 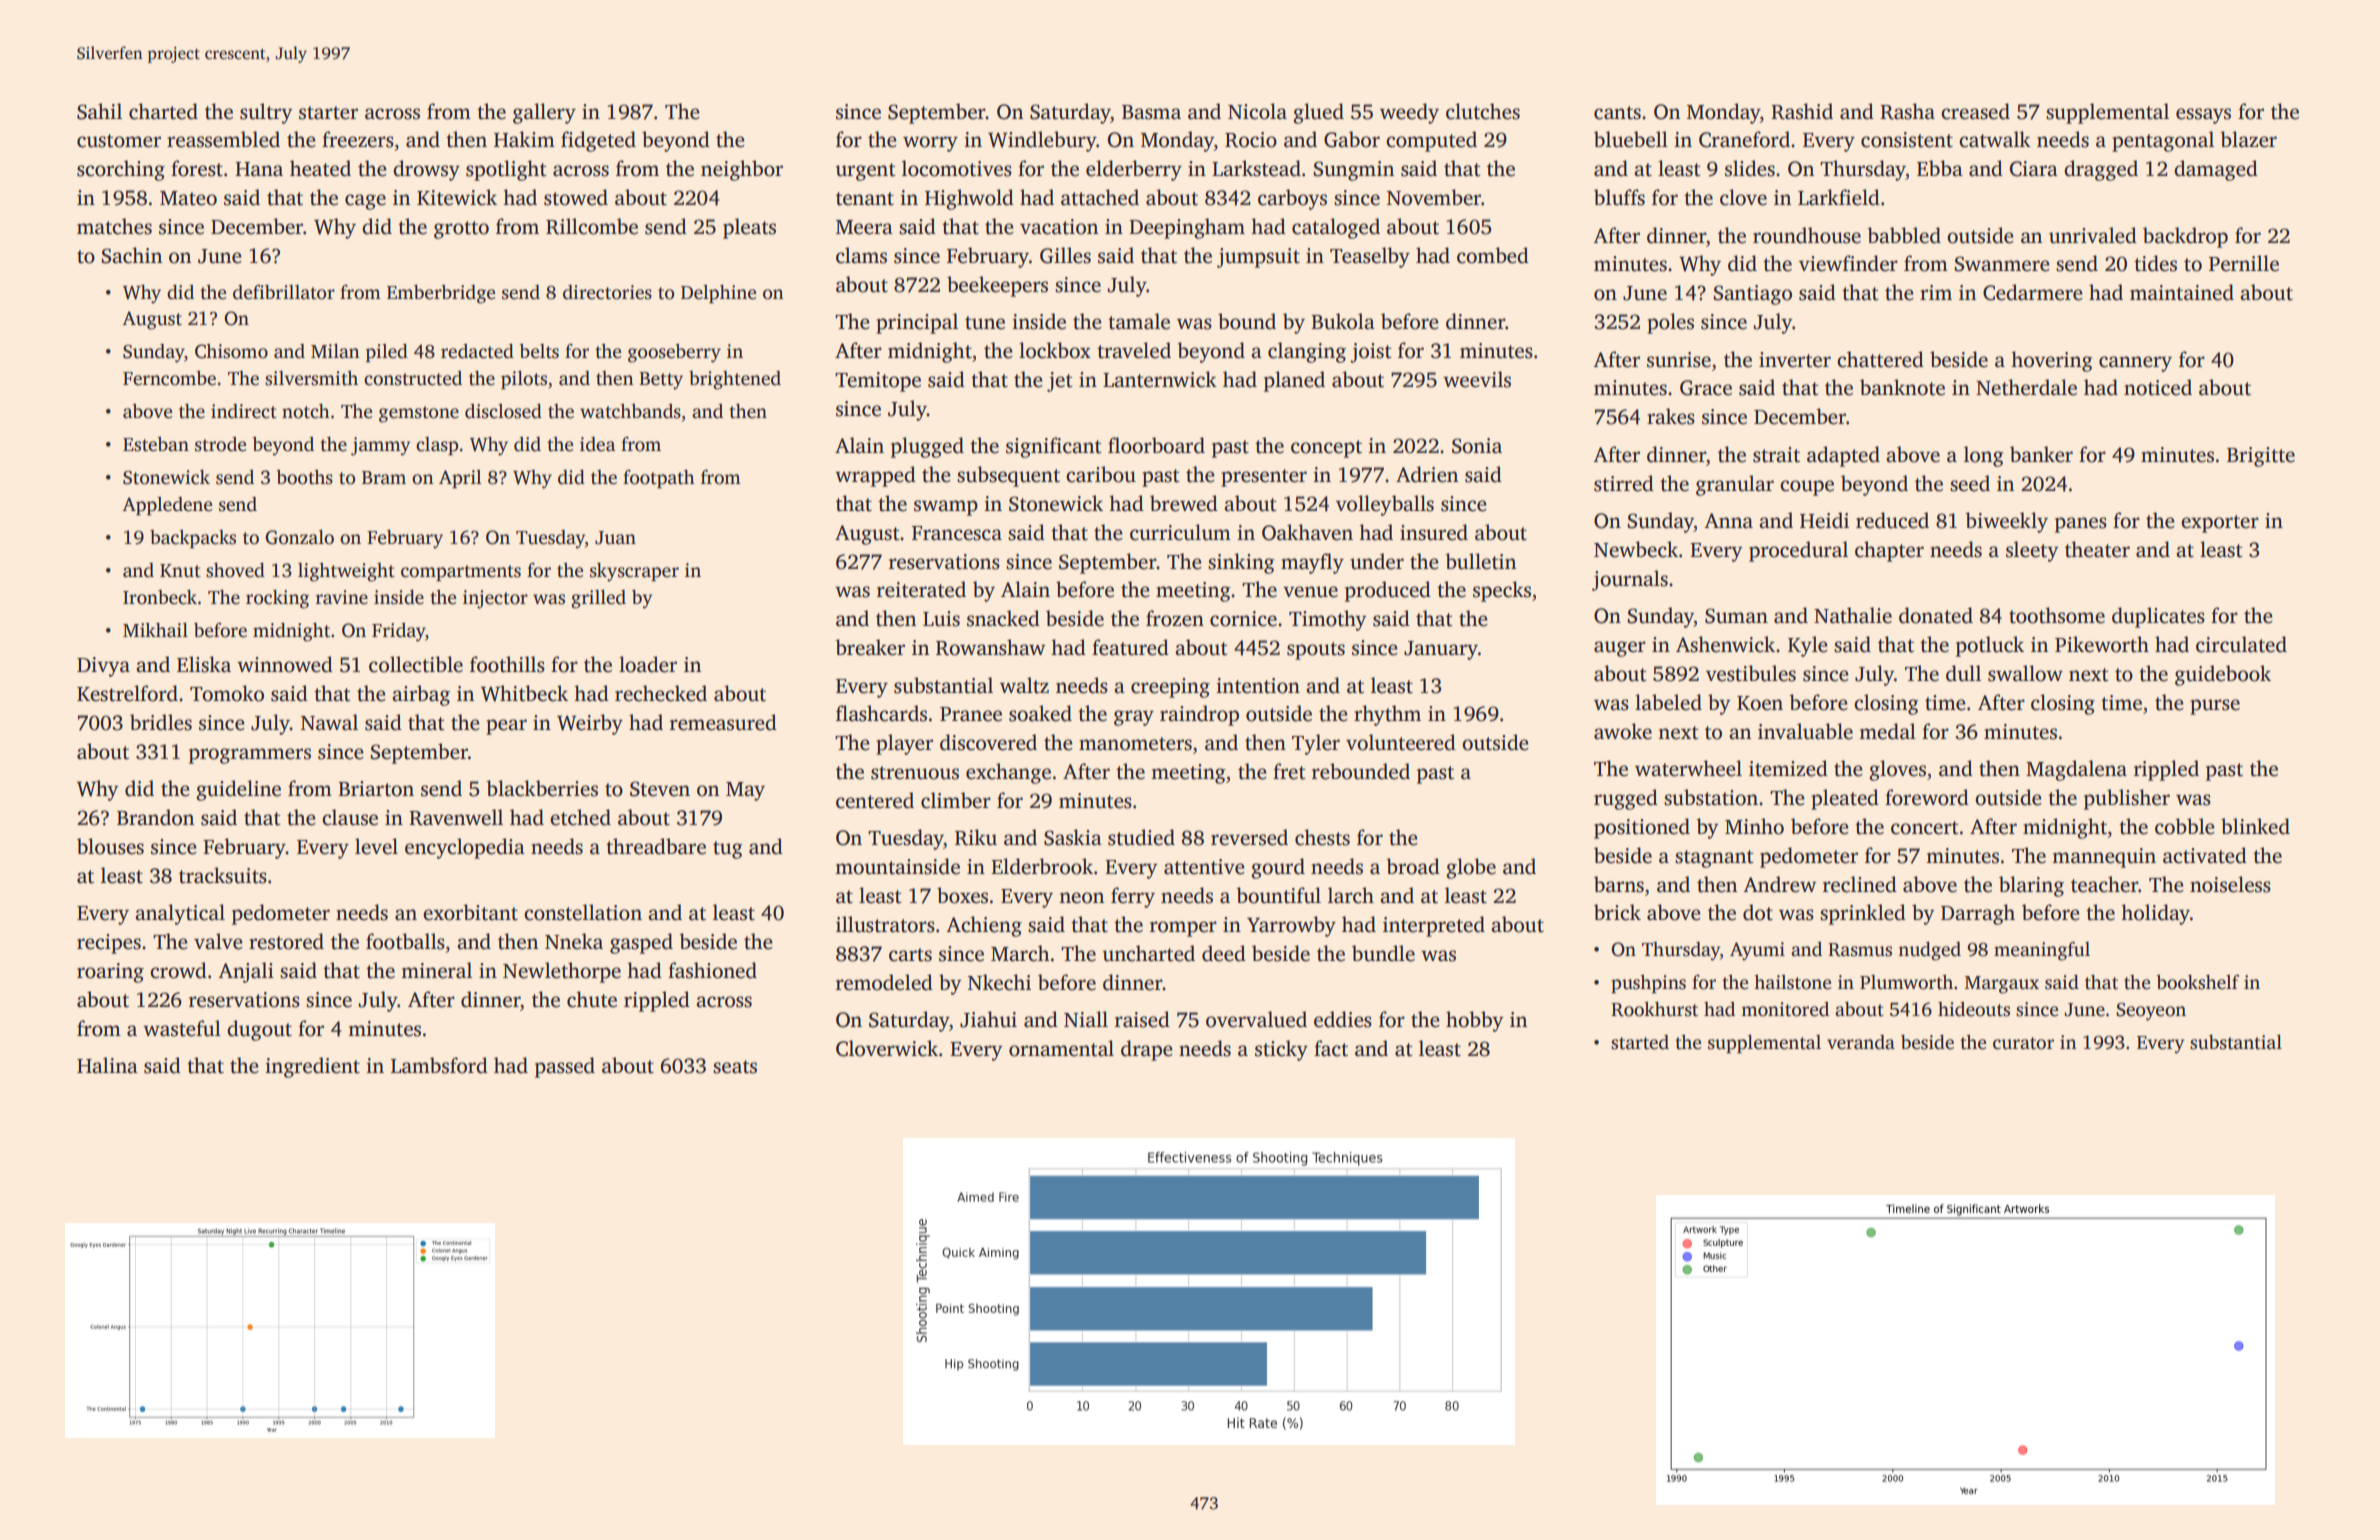 What do you see at coordinates (103, 667) in the screenshot?
I see `Divya` at bounding box center [103, 667].
